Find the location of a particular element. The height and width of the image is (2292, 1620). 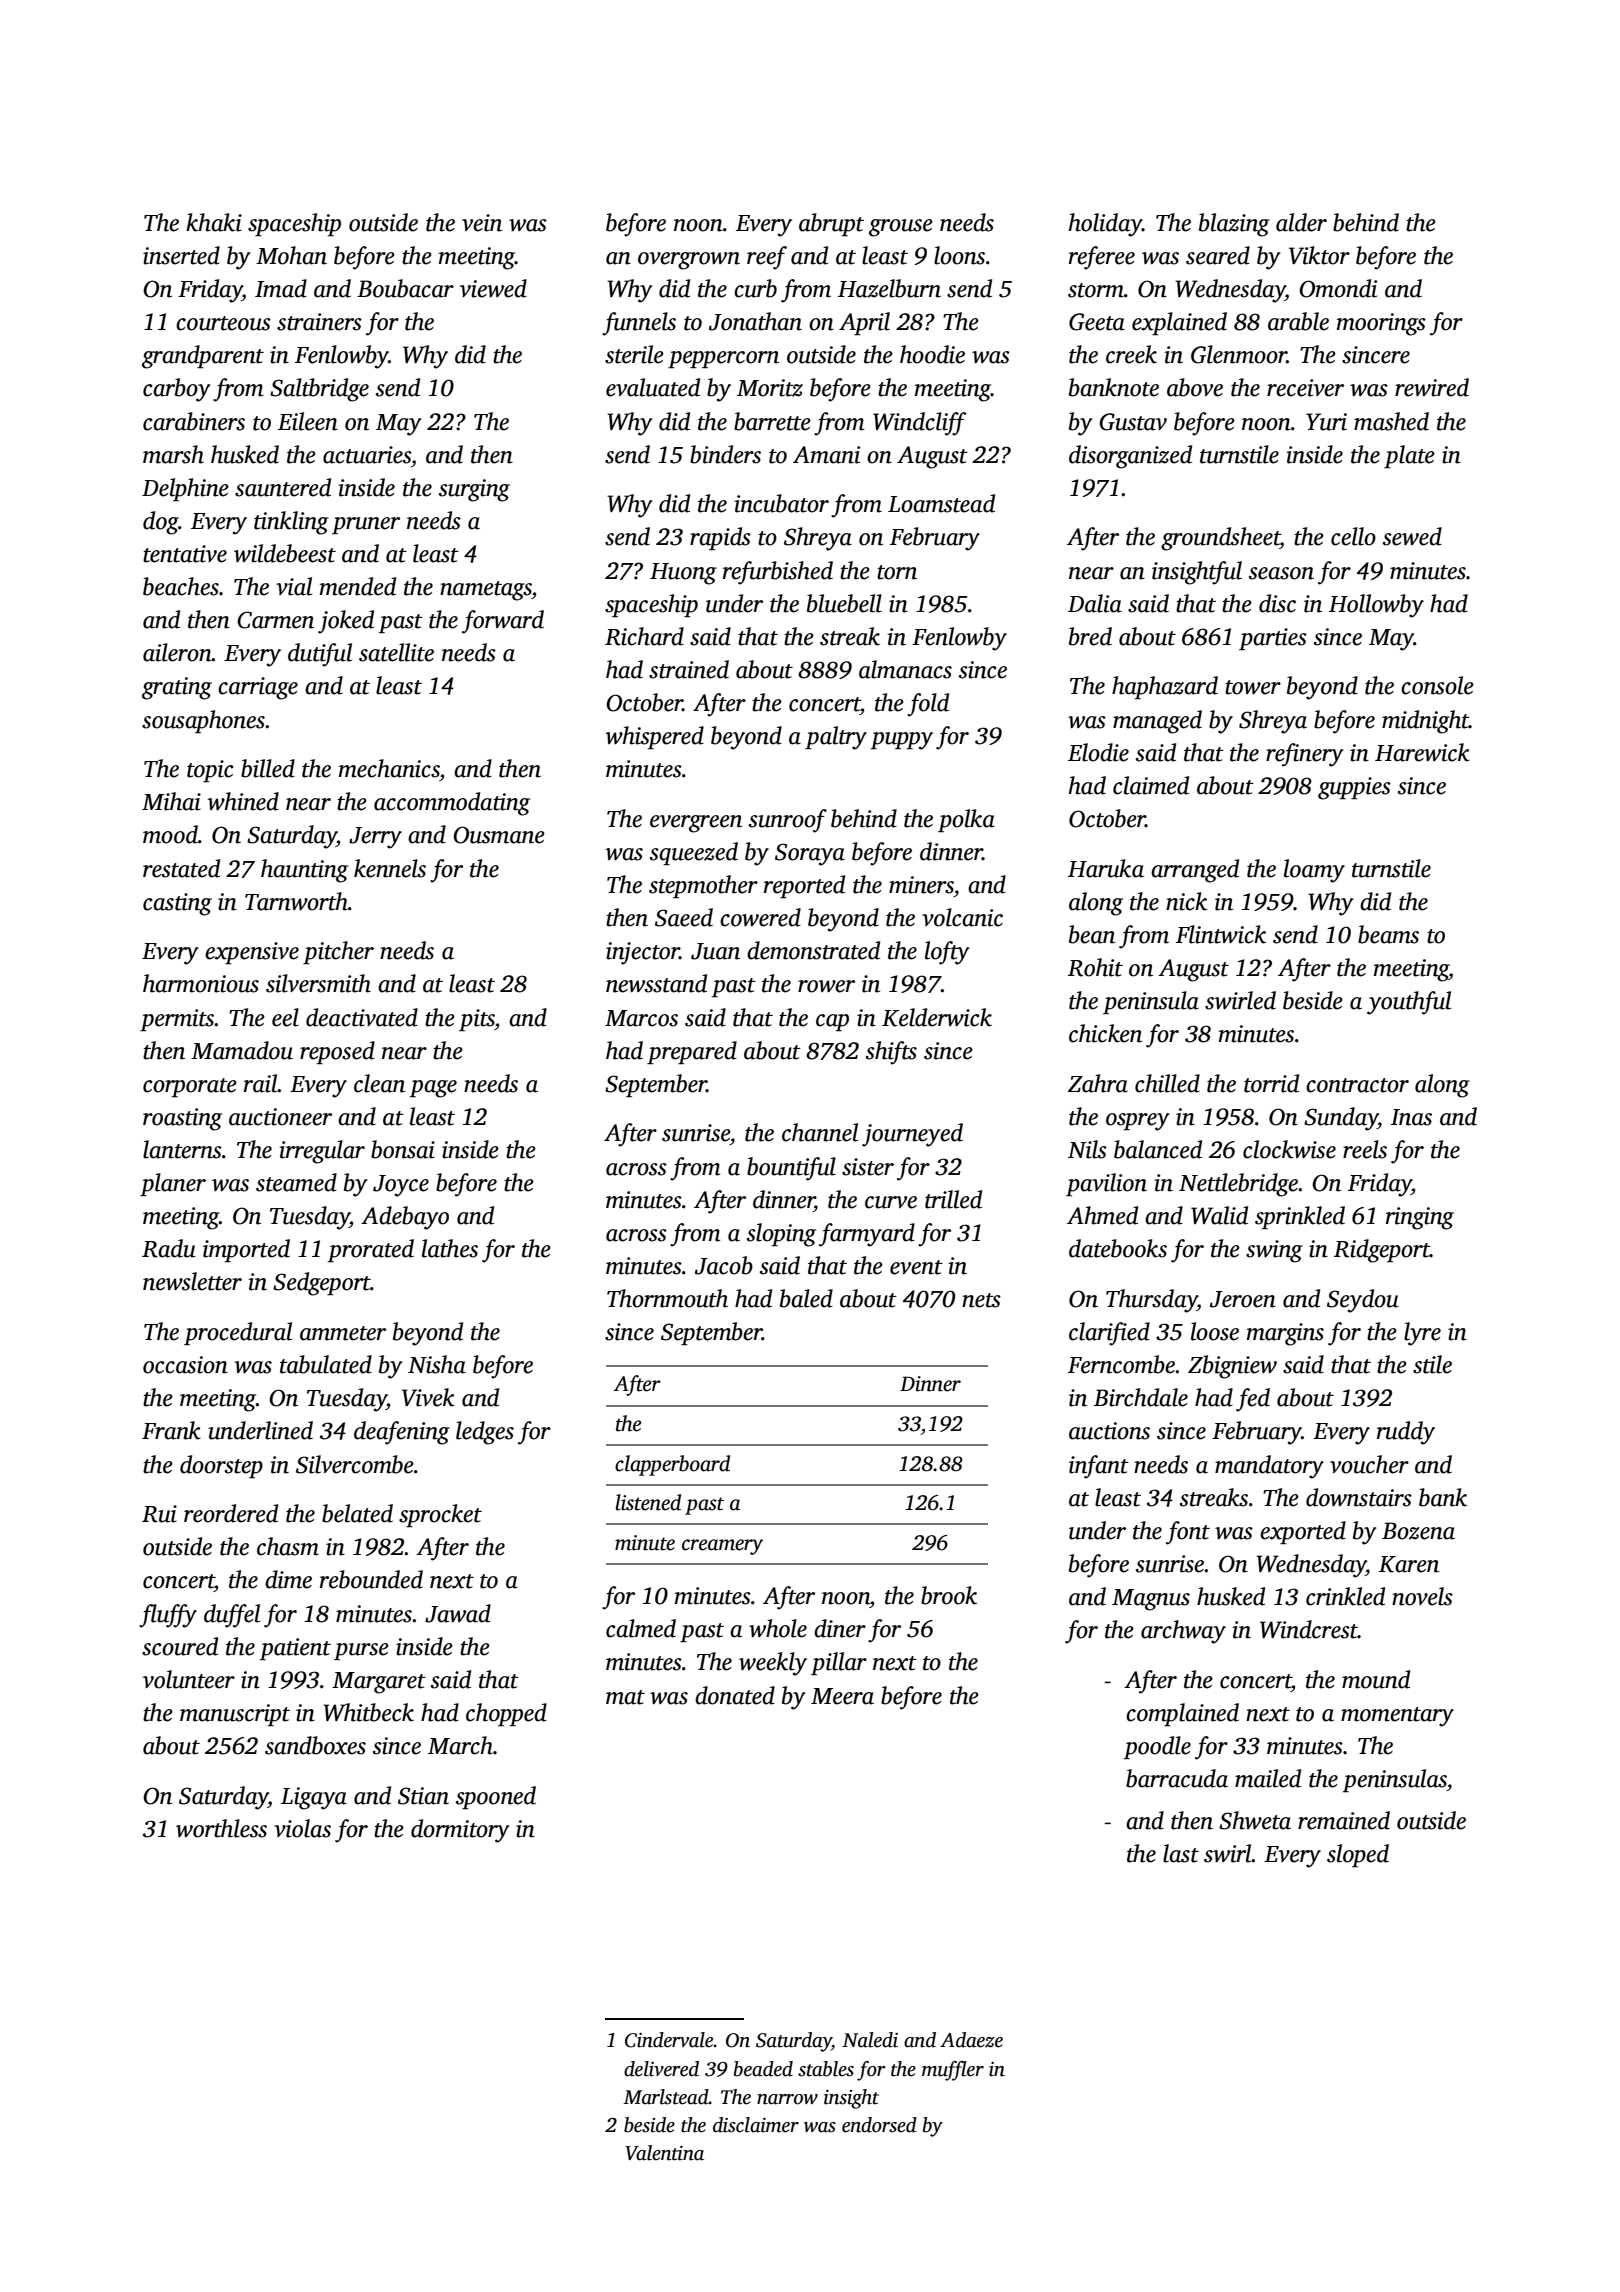

vein is located at coordinates (482, 223).
